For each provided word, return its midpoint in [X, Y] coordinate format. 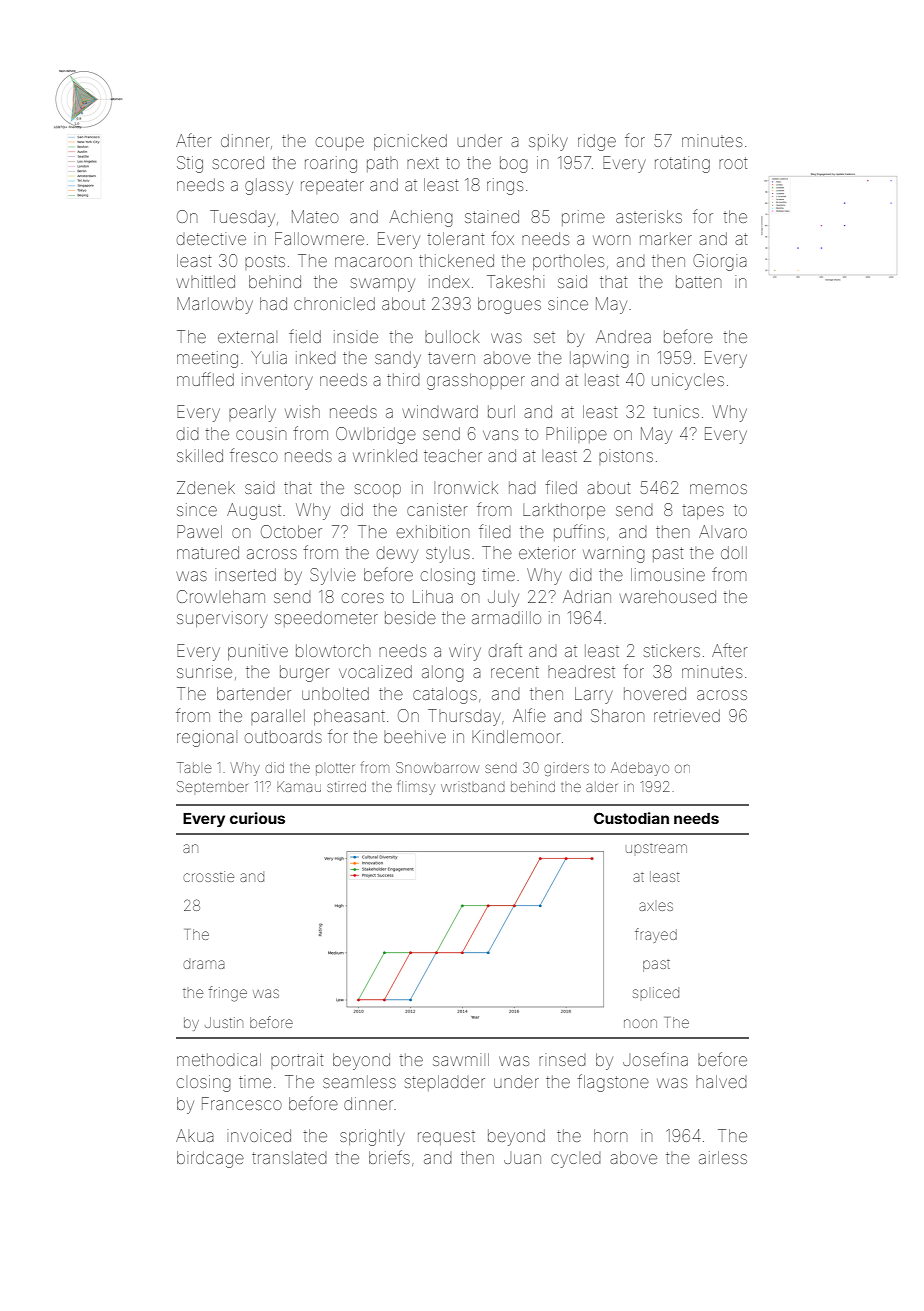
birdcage [210, 1159]
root [733, 163]
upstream [656, 848]
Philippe [576, 435]
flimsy [416, 787]
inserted [245, 574]
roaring [331, 164]
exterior [547, 552]
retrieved [687, 715]
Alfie [529, 715]
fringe [228, 994]
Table [194, 767]
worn [611, 240]
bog [514, 164]
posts [265, 263]
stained [492, 216]
